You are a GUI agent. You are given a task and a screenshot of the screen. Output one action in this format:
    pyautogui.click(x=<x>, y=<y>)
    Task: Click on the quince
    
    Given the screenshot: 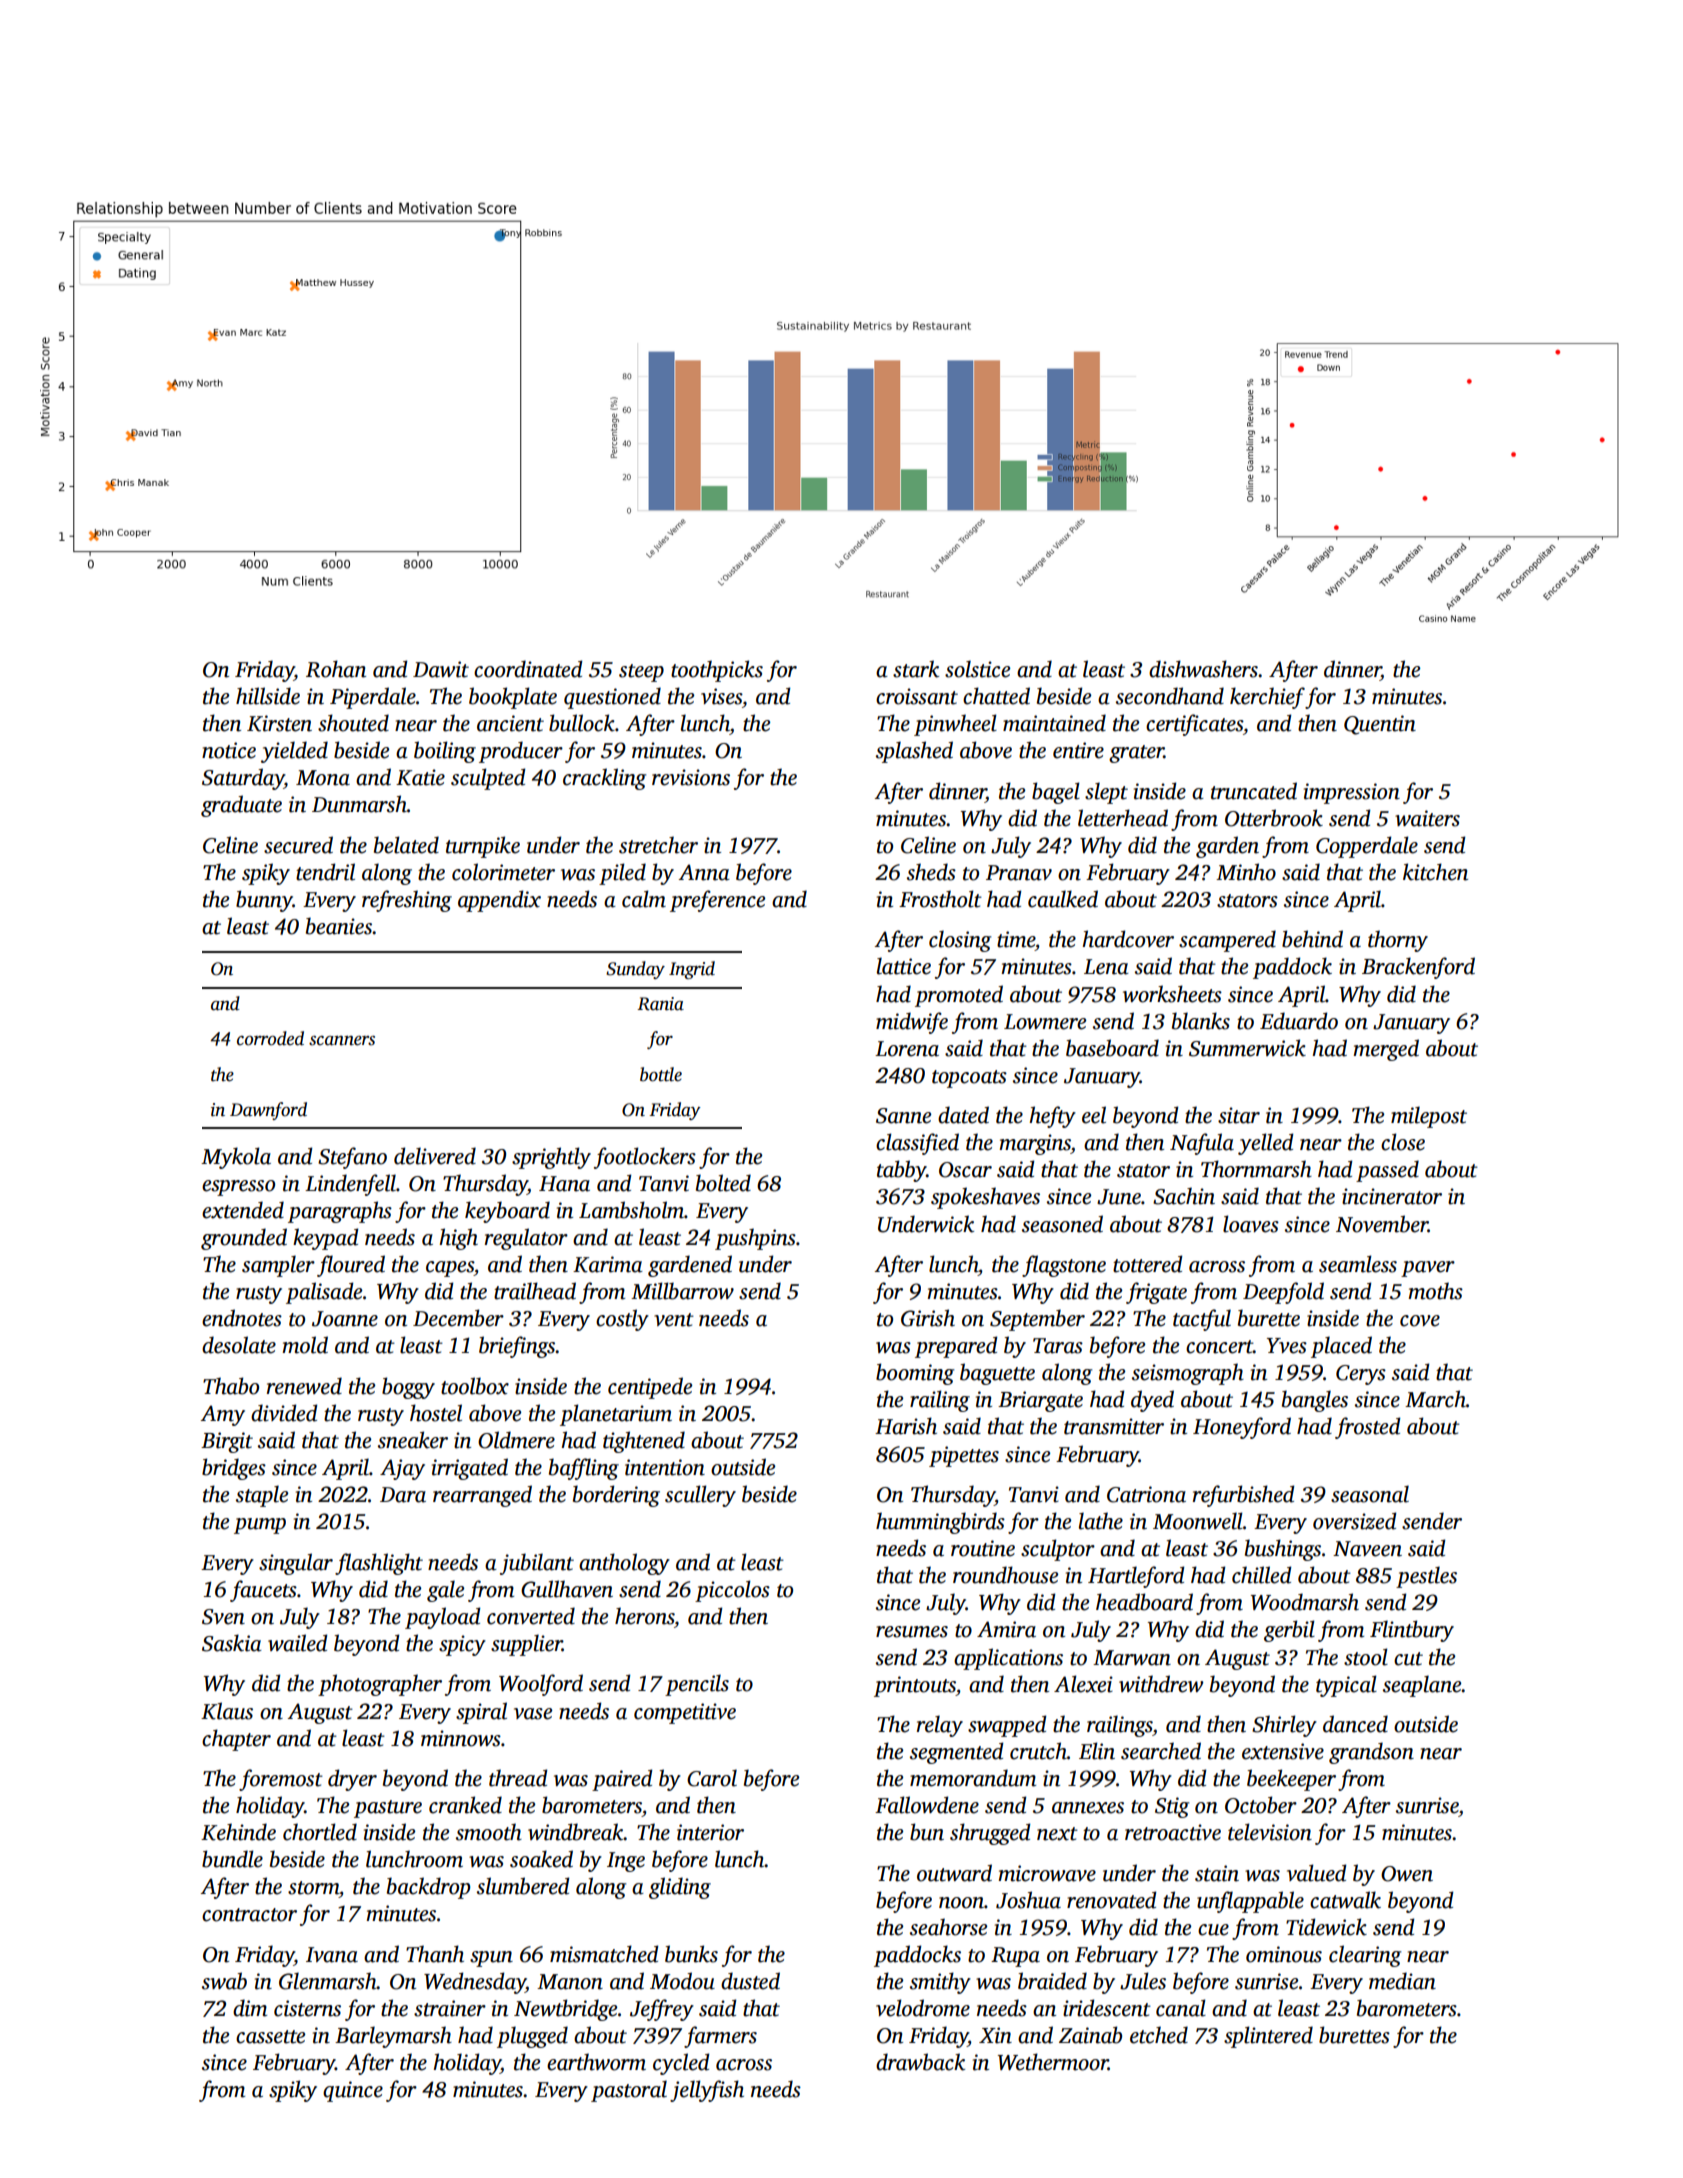 What is the action you would take?
    pyautogui.click(x=353, y=2091)
